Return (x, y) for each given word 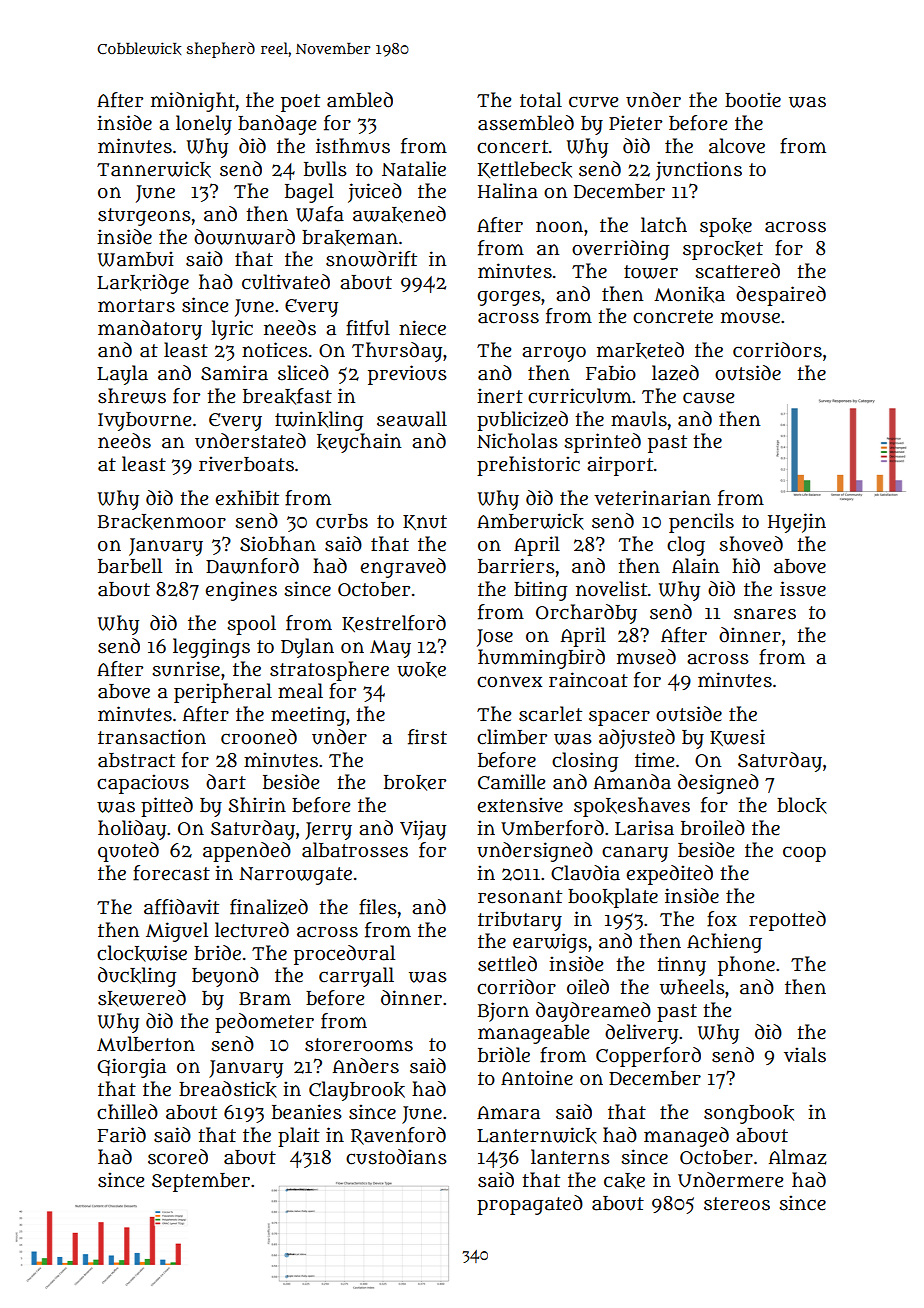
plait (299, 1137)
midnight (193, 102)
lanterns (570, 1157)
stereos (737, 1204)
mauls (639, 419)
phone (746, 966)
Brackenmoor (162, 522)
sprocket (723, 250)
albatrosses (355, 850)
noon (559, 227)
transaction (152, 737)
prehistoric (528, 466)
